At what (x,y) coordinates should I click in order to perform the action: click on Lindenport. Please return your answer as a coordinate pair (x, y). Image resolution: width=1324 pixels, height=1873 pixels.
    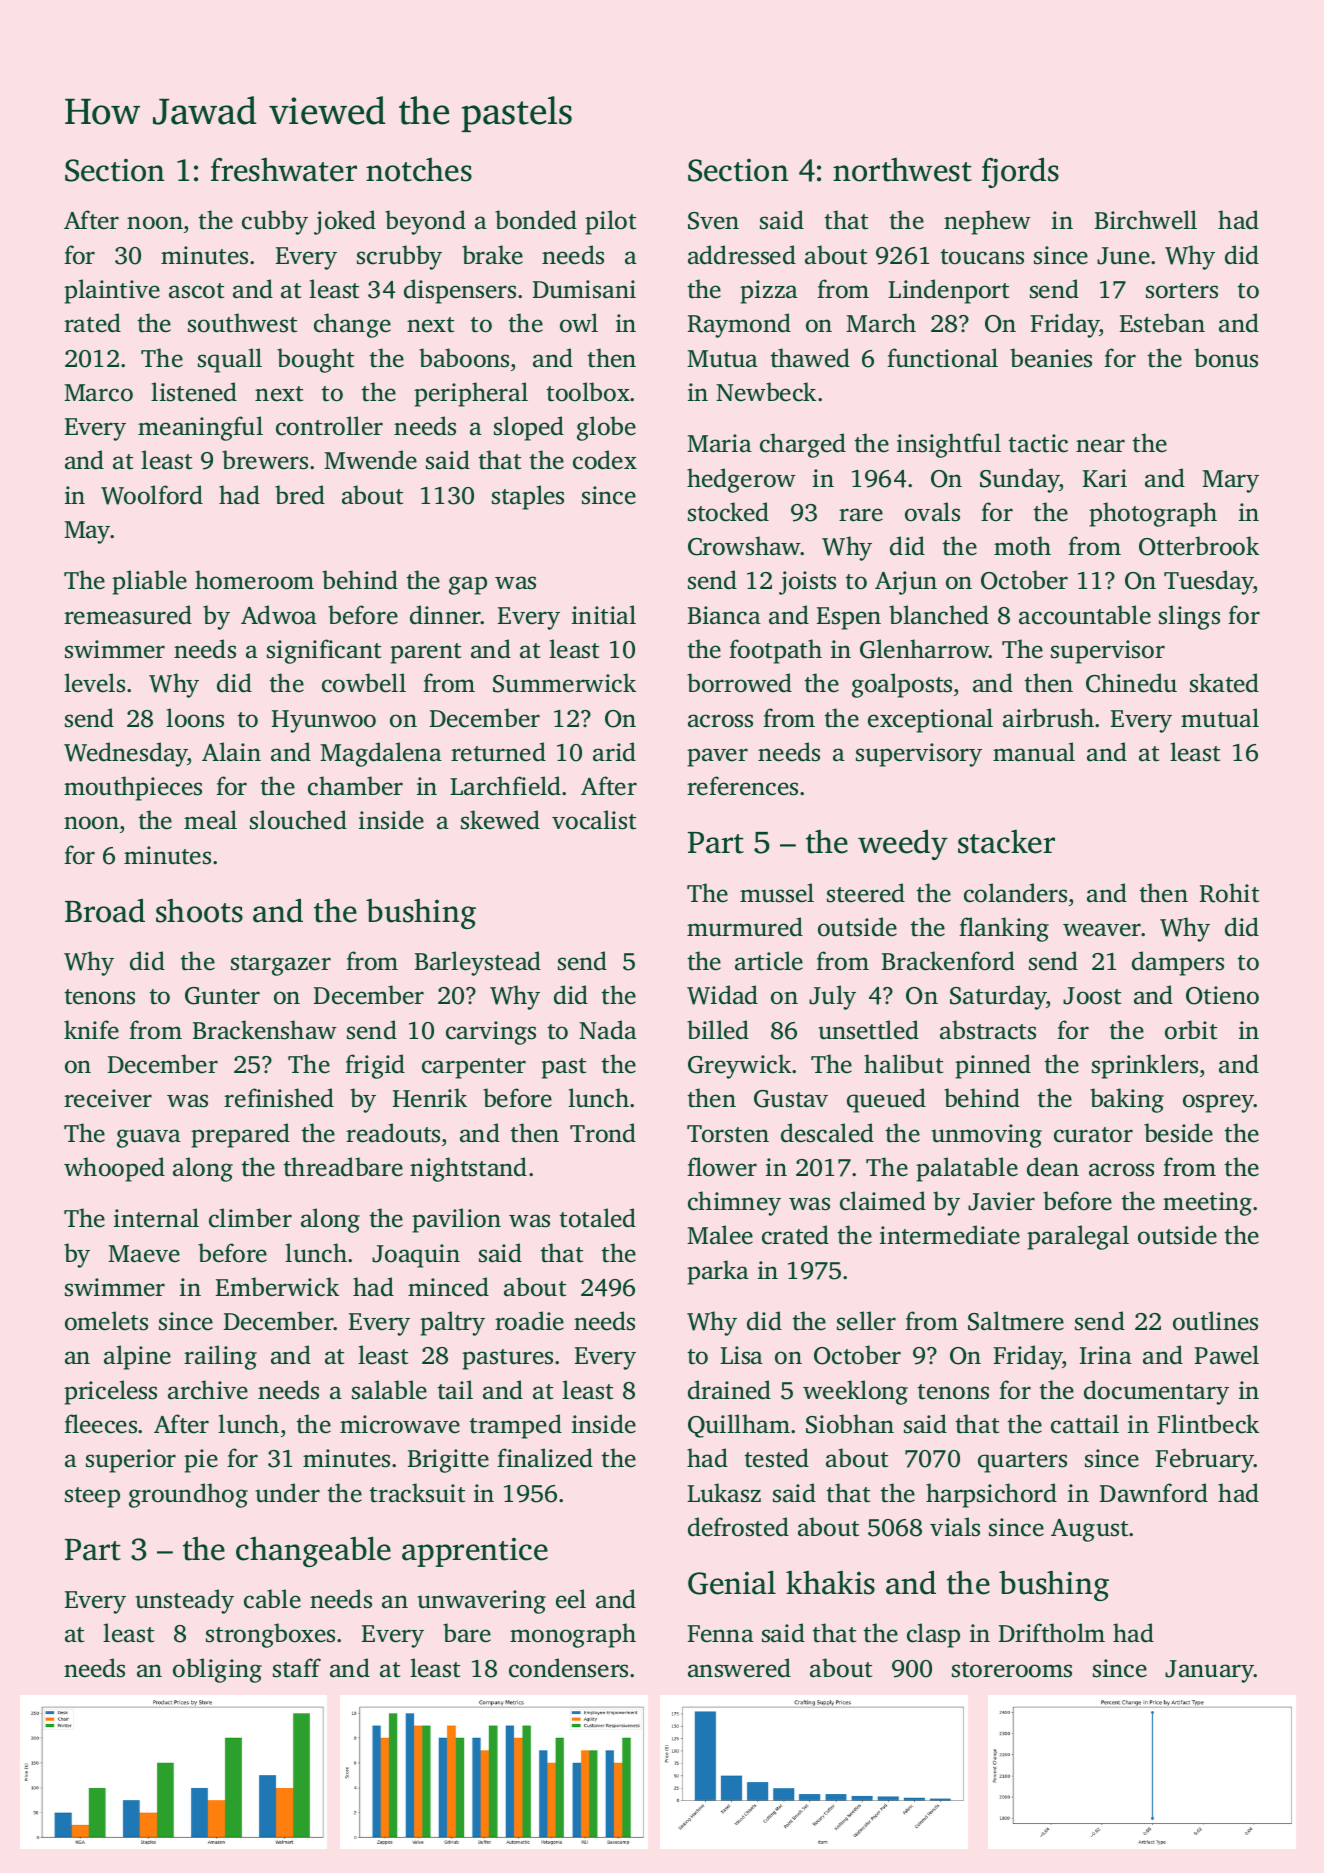
    Looking at the image, I should click on (948, 291).
